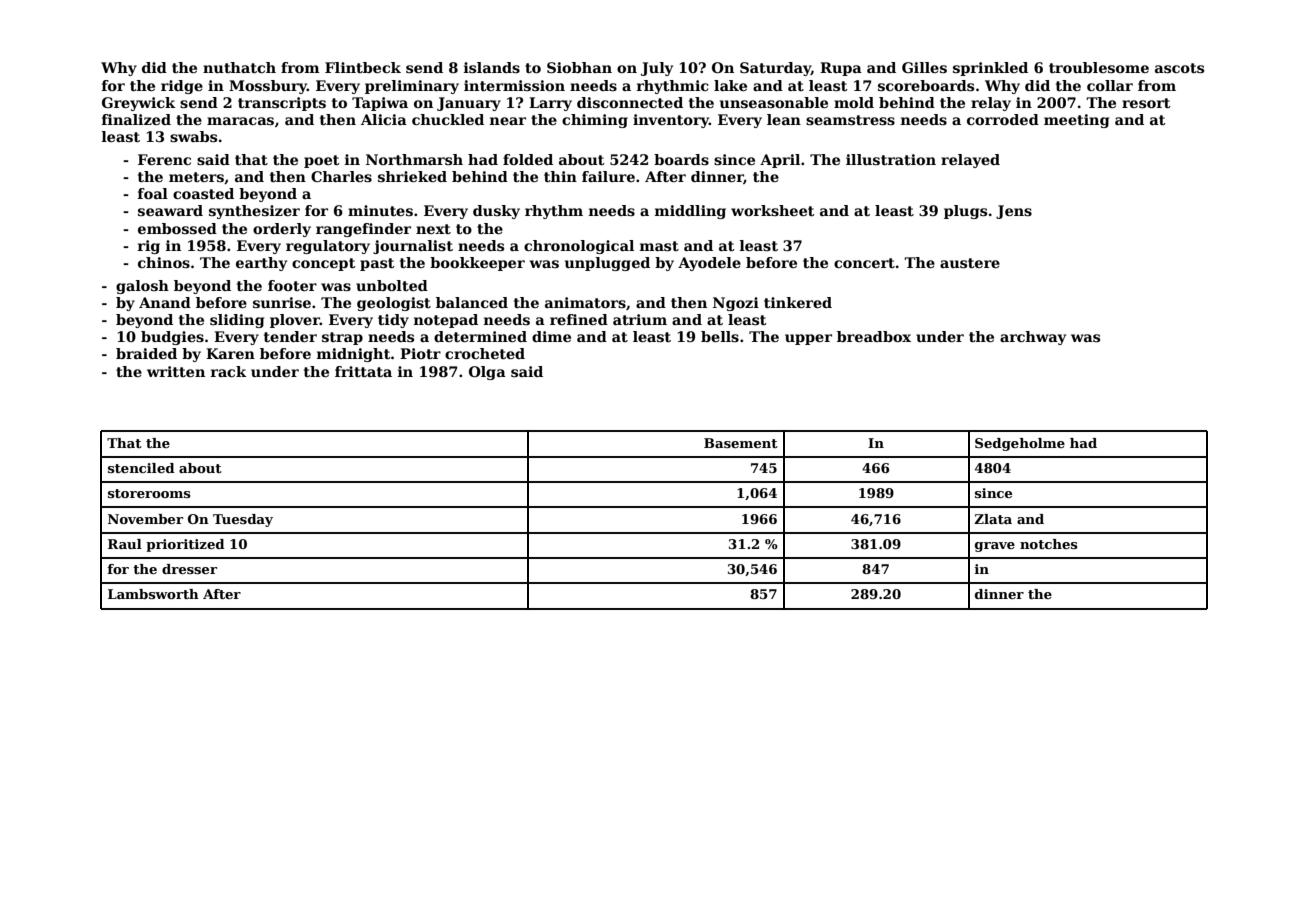 The image size is (1308, 924). Describe the element at coordinates (1033, 338) in the page. I see `archway` at that location.
